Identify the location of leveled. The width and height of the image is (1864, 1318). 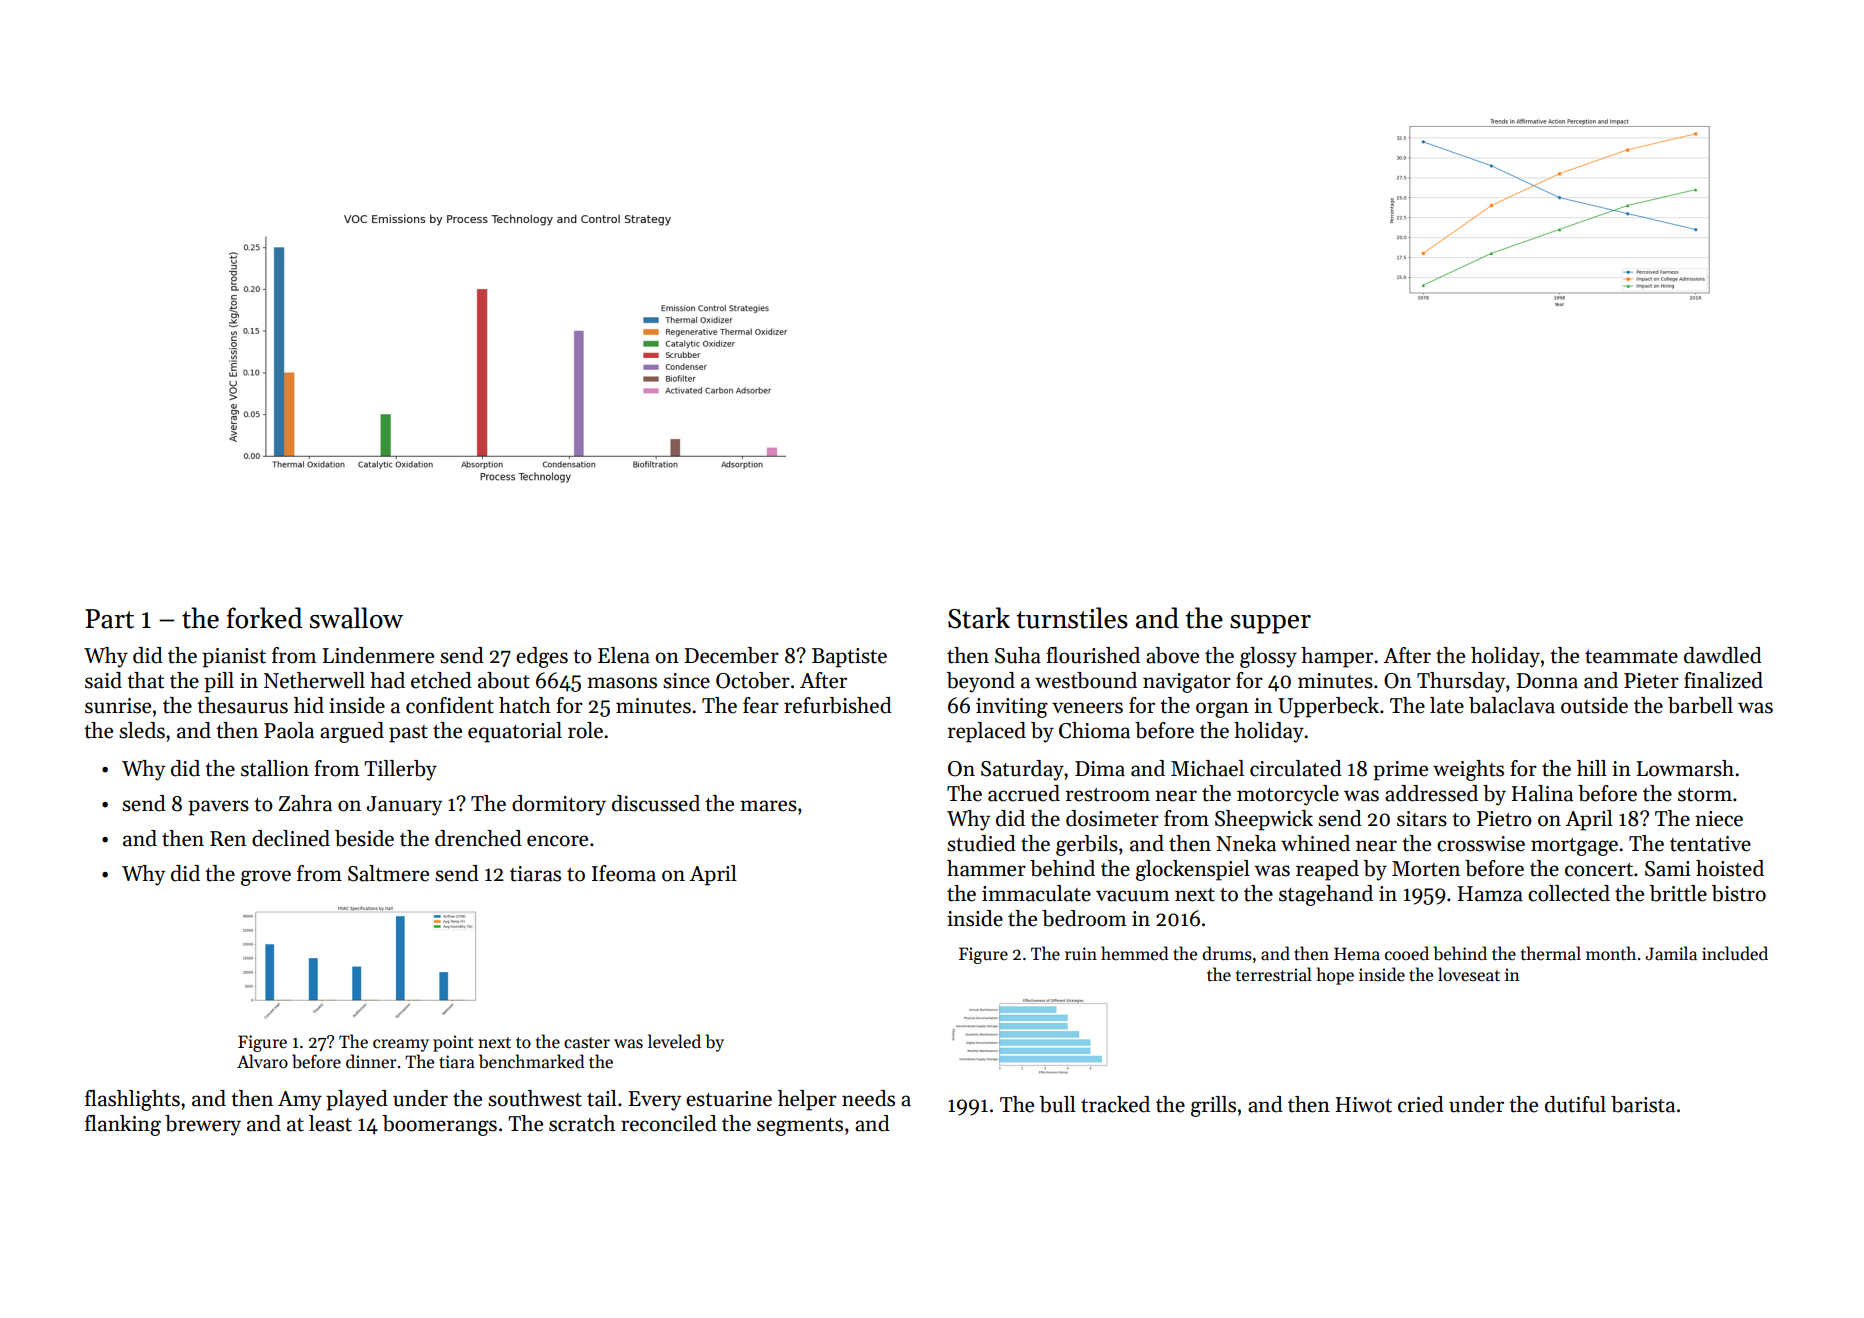
(674, 1041).
